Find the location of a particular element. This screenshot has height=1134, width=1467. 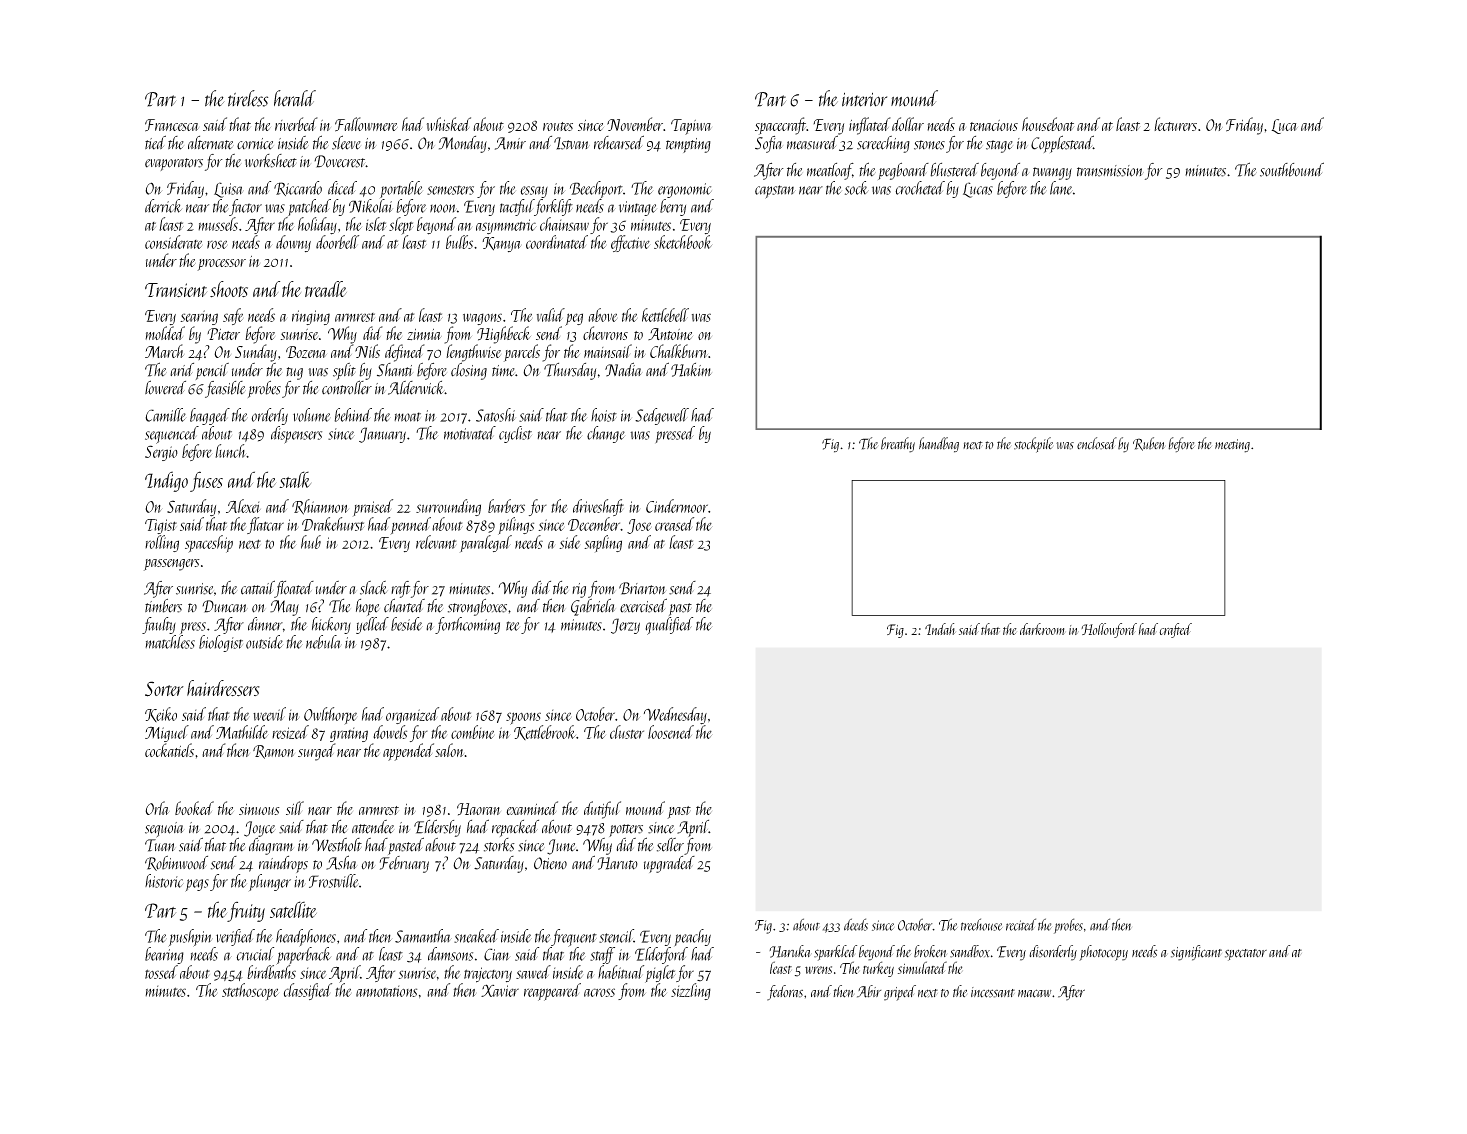

breathy is located at coordinates (898, 445).
